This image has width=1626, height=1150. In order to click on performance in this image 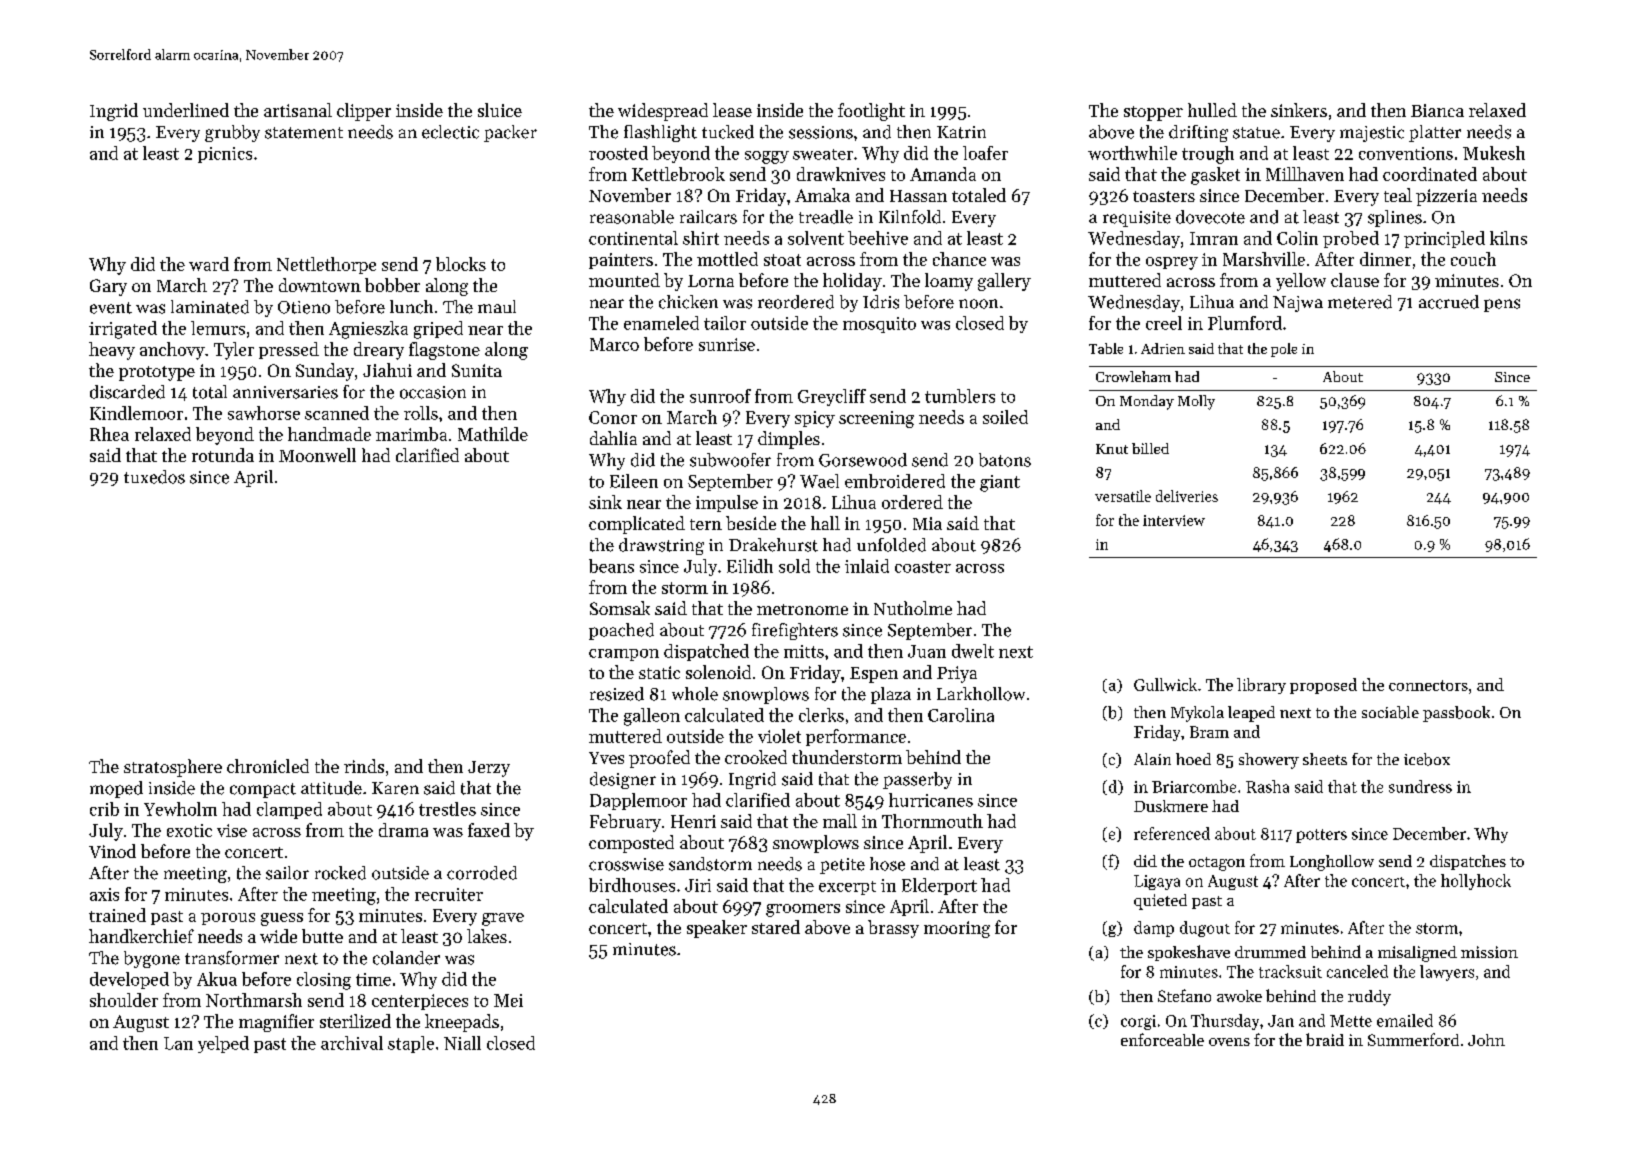, I will do `click(856, 737)`.
